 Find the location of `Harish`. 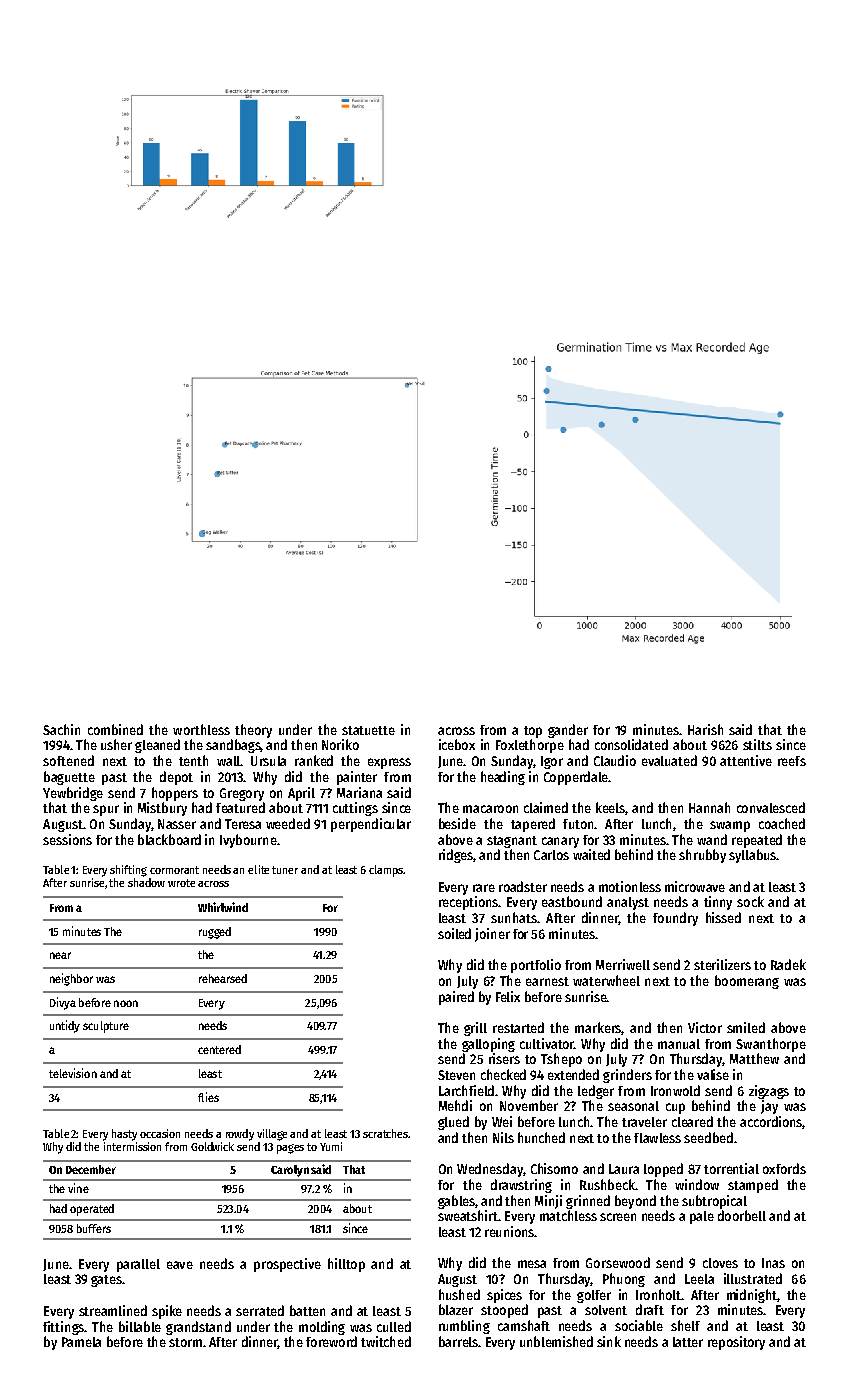

Harish is located at coordinates (705, 729).
